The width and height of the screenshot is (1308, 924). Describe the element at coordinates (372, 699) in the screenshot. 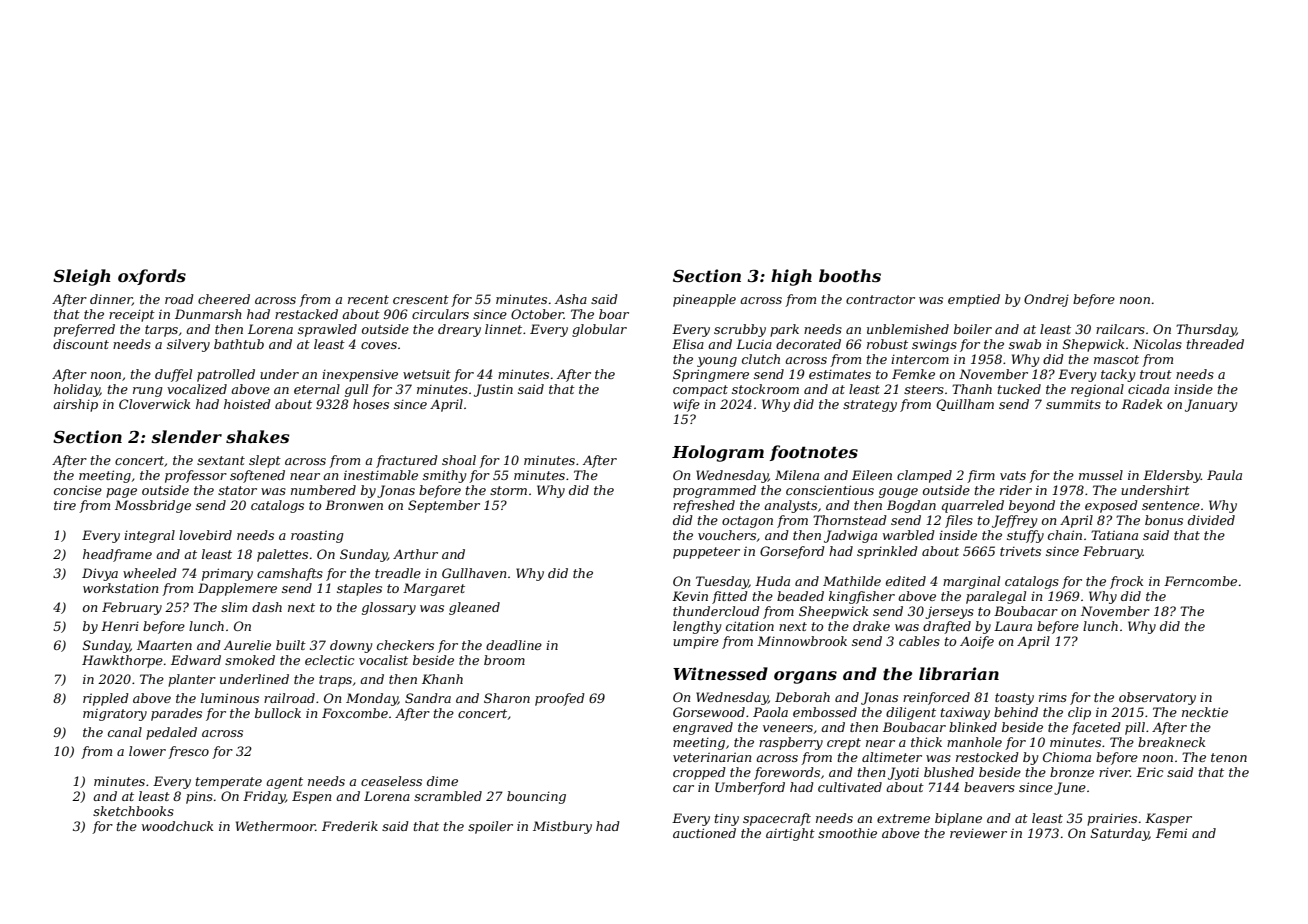

I see `Monday` at that location.
